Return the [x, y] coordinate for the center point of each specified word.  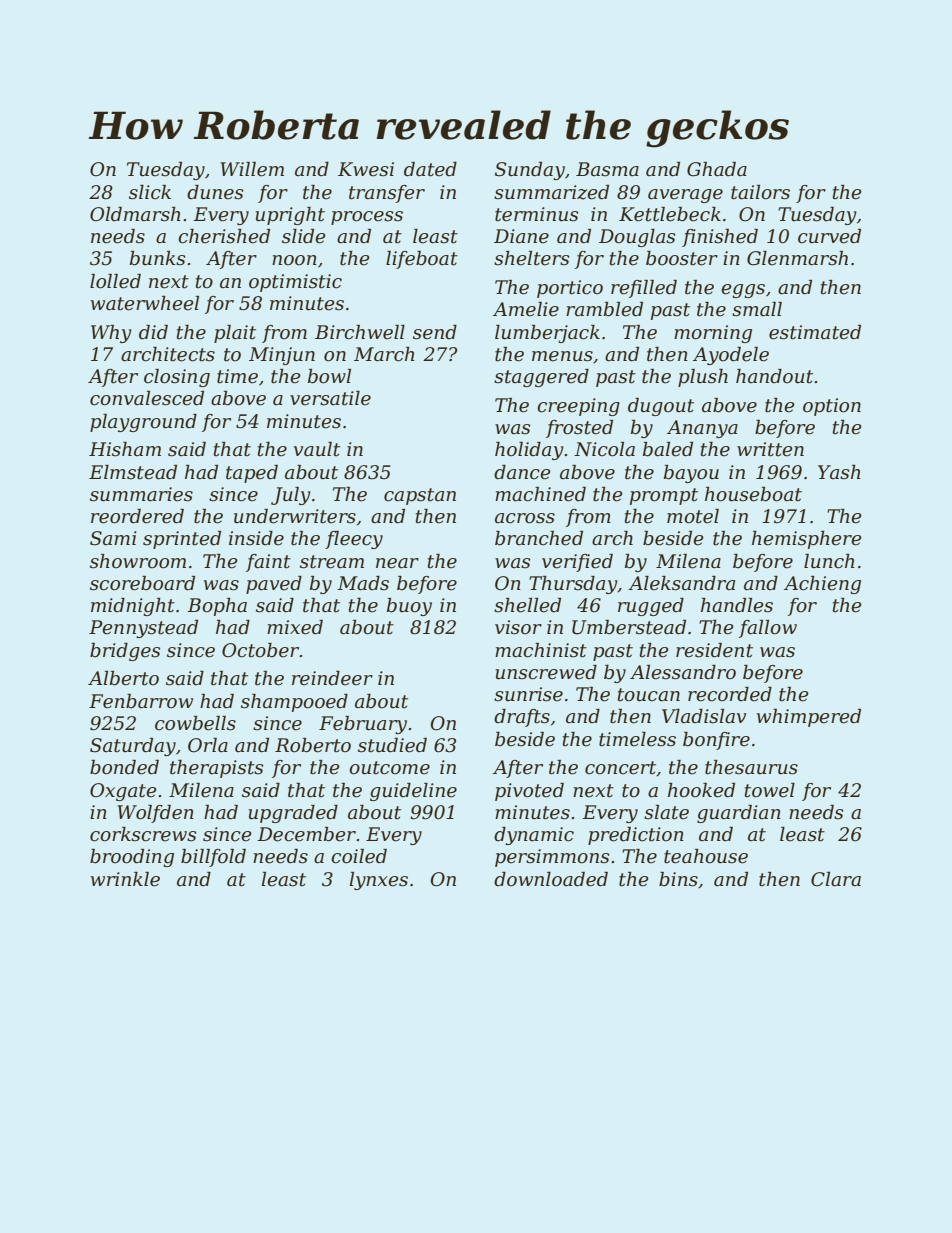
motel [693, 516]
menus [562, 356]
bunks [157, 258]
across [525, 518]
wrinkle [125, 879]
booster [682, 258]
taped [252, 474]
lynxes [379, 881]
